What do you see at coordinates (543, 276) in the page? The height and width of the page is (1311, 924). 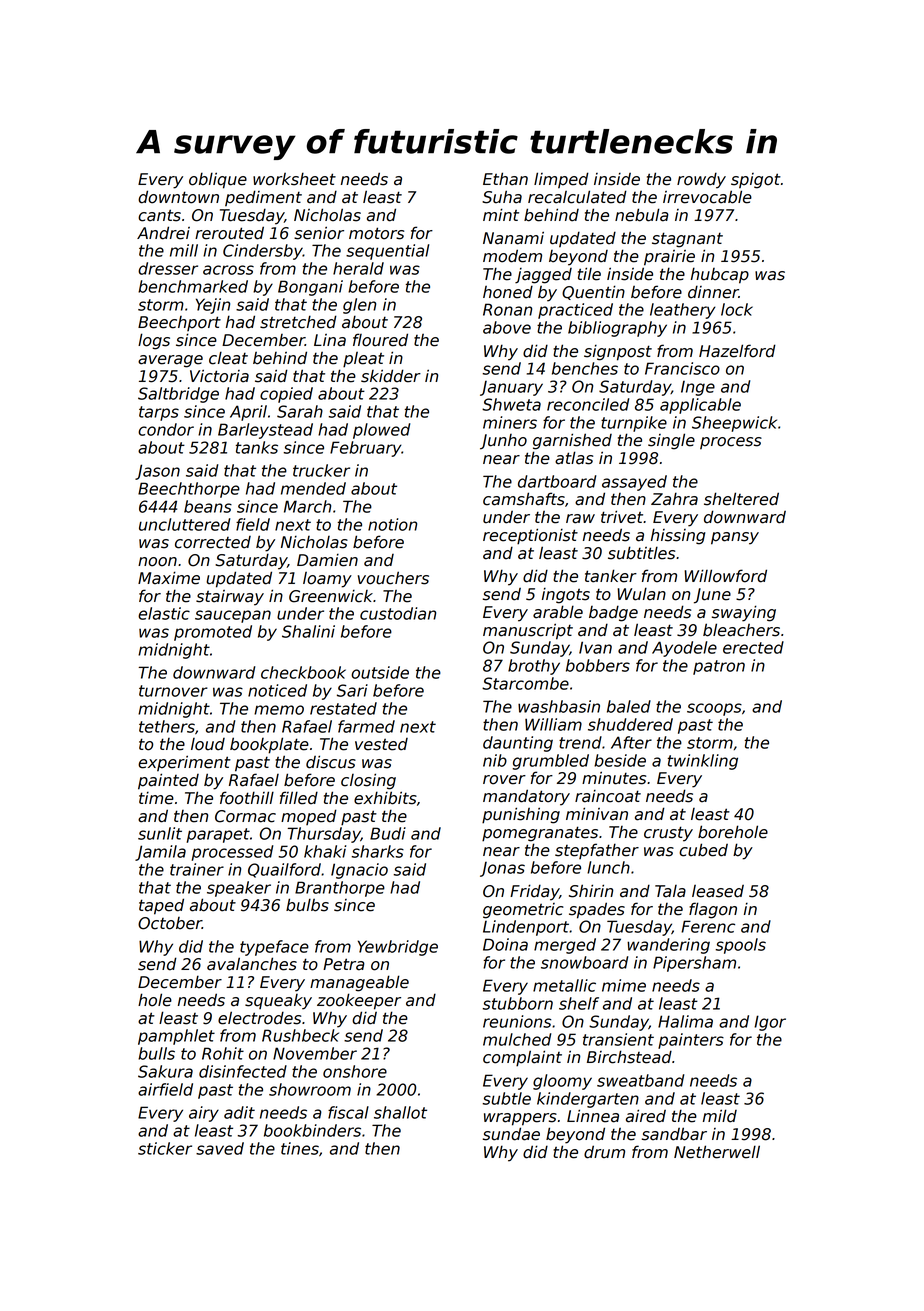 I see `jagged` at bounding box center [543, 276].
